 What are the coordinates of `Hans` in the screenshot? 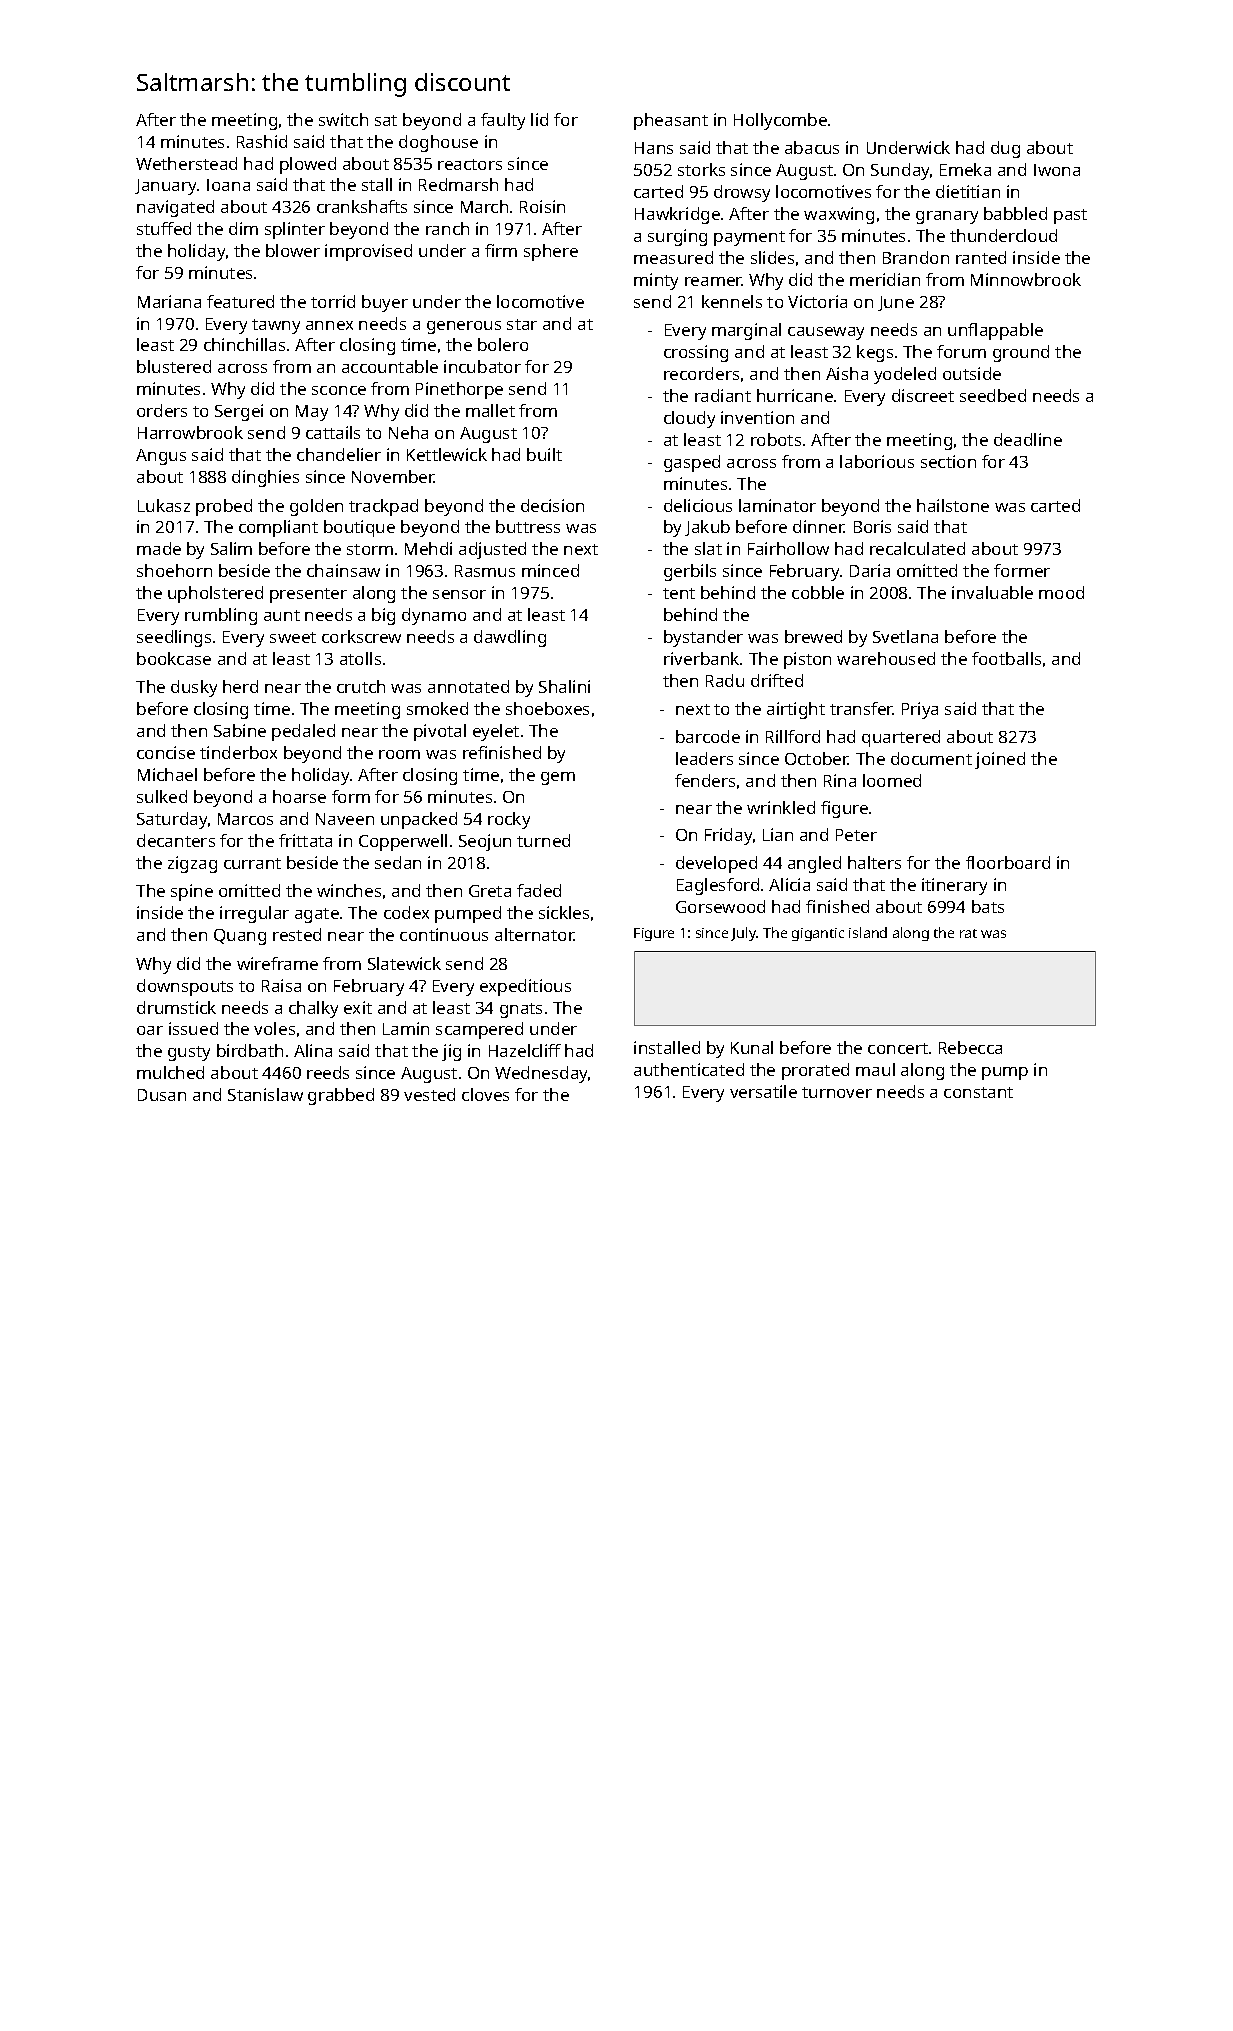 It's located at (654, 148).
